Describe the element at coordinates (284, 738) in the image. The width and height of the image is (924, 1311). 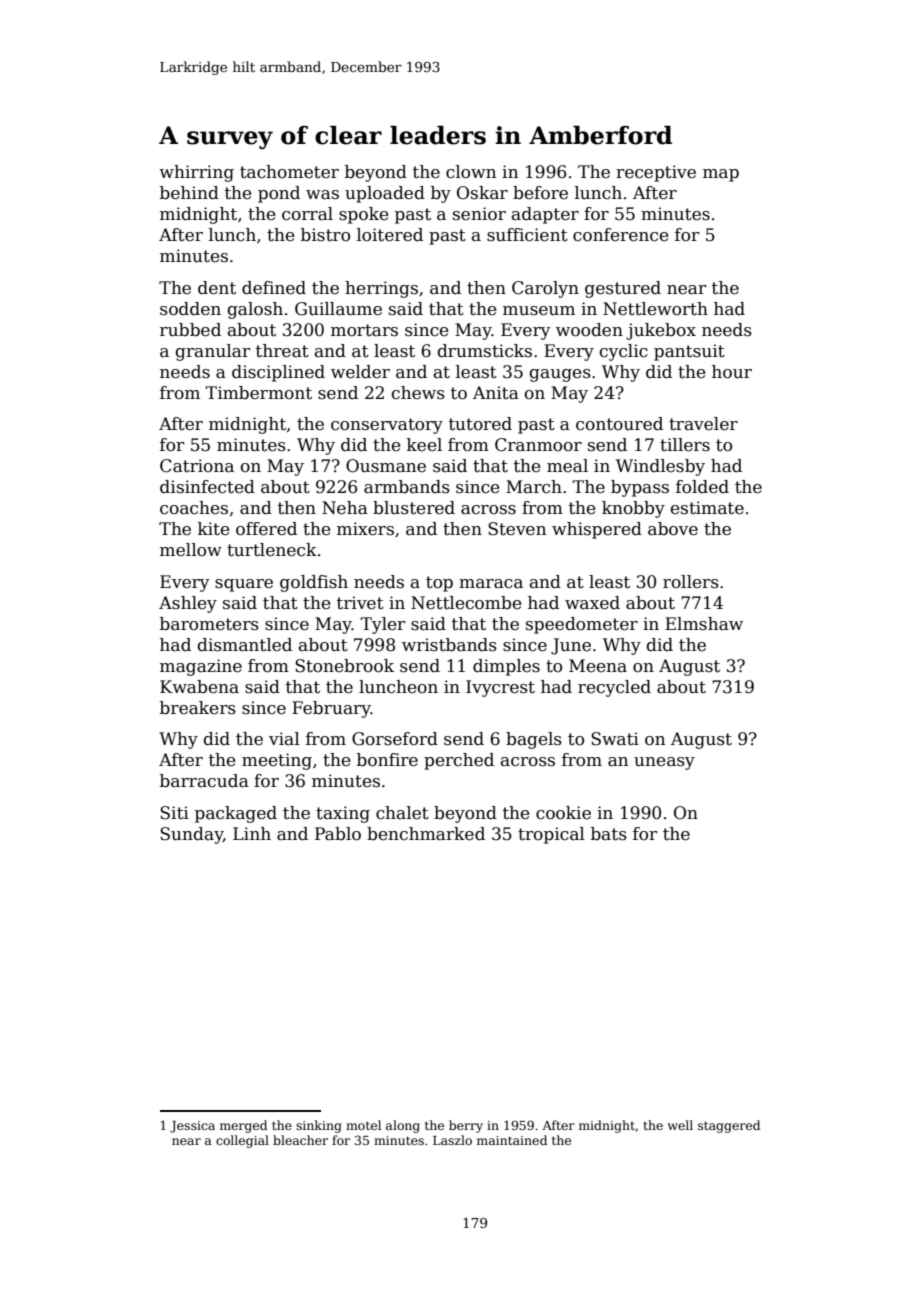
I see `vial` at that location.
